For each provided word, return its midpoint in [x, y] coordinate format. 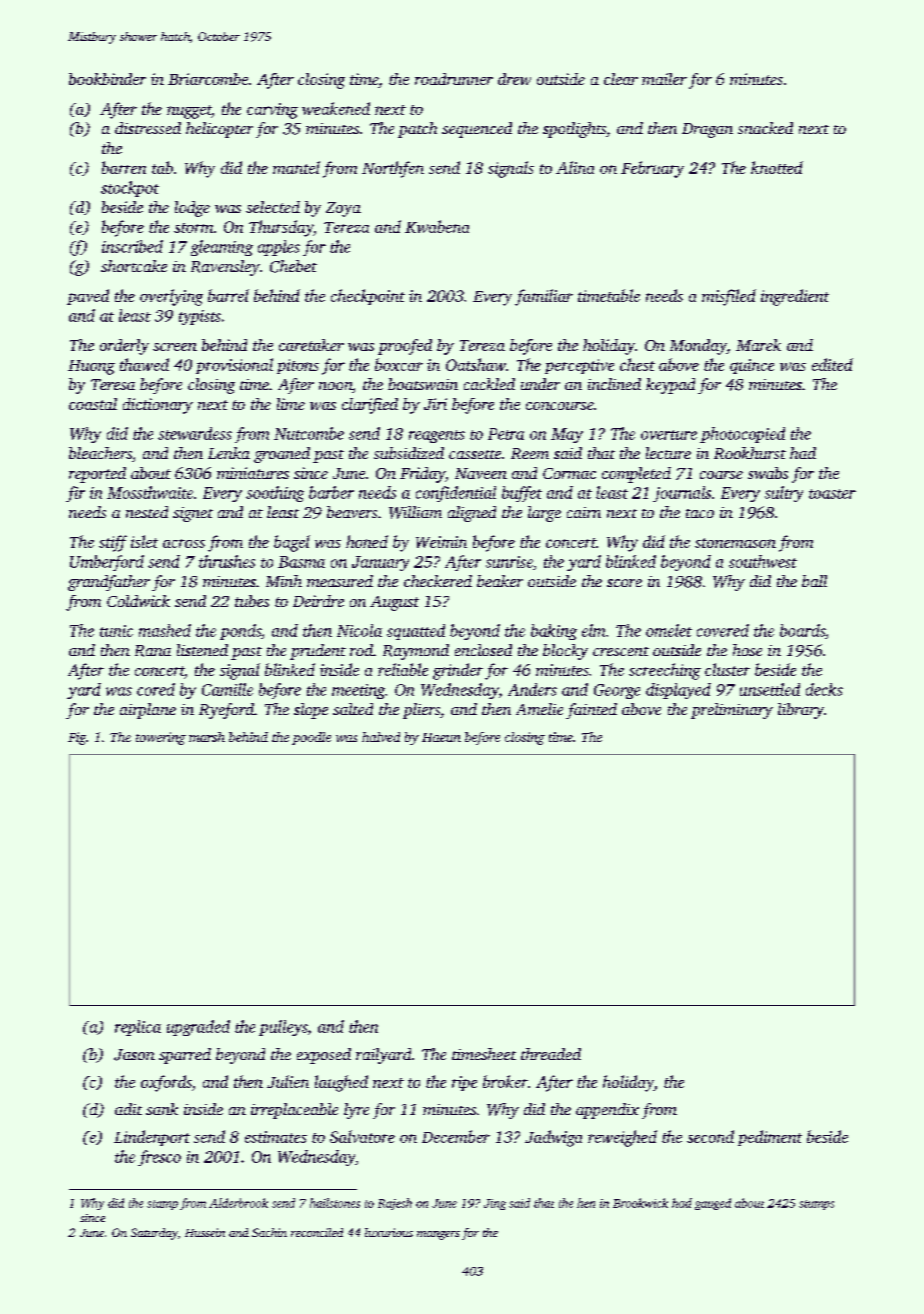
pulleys [283, 1028]
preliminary [732, 711]
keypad [670, 386]
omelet [669, 630]
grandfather [109, 583]
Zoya [343, 209]
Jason [134, 1055]
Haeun [441, 737]
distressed [148, 128]
